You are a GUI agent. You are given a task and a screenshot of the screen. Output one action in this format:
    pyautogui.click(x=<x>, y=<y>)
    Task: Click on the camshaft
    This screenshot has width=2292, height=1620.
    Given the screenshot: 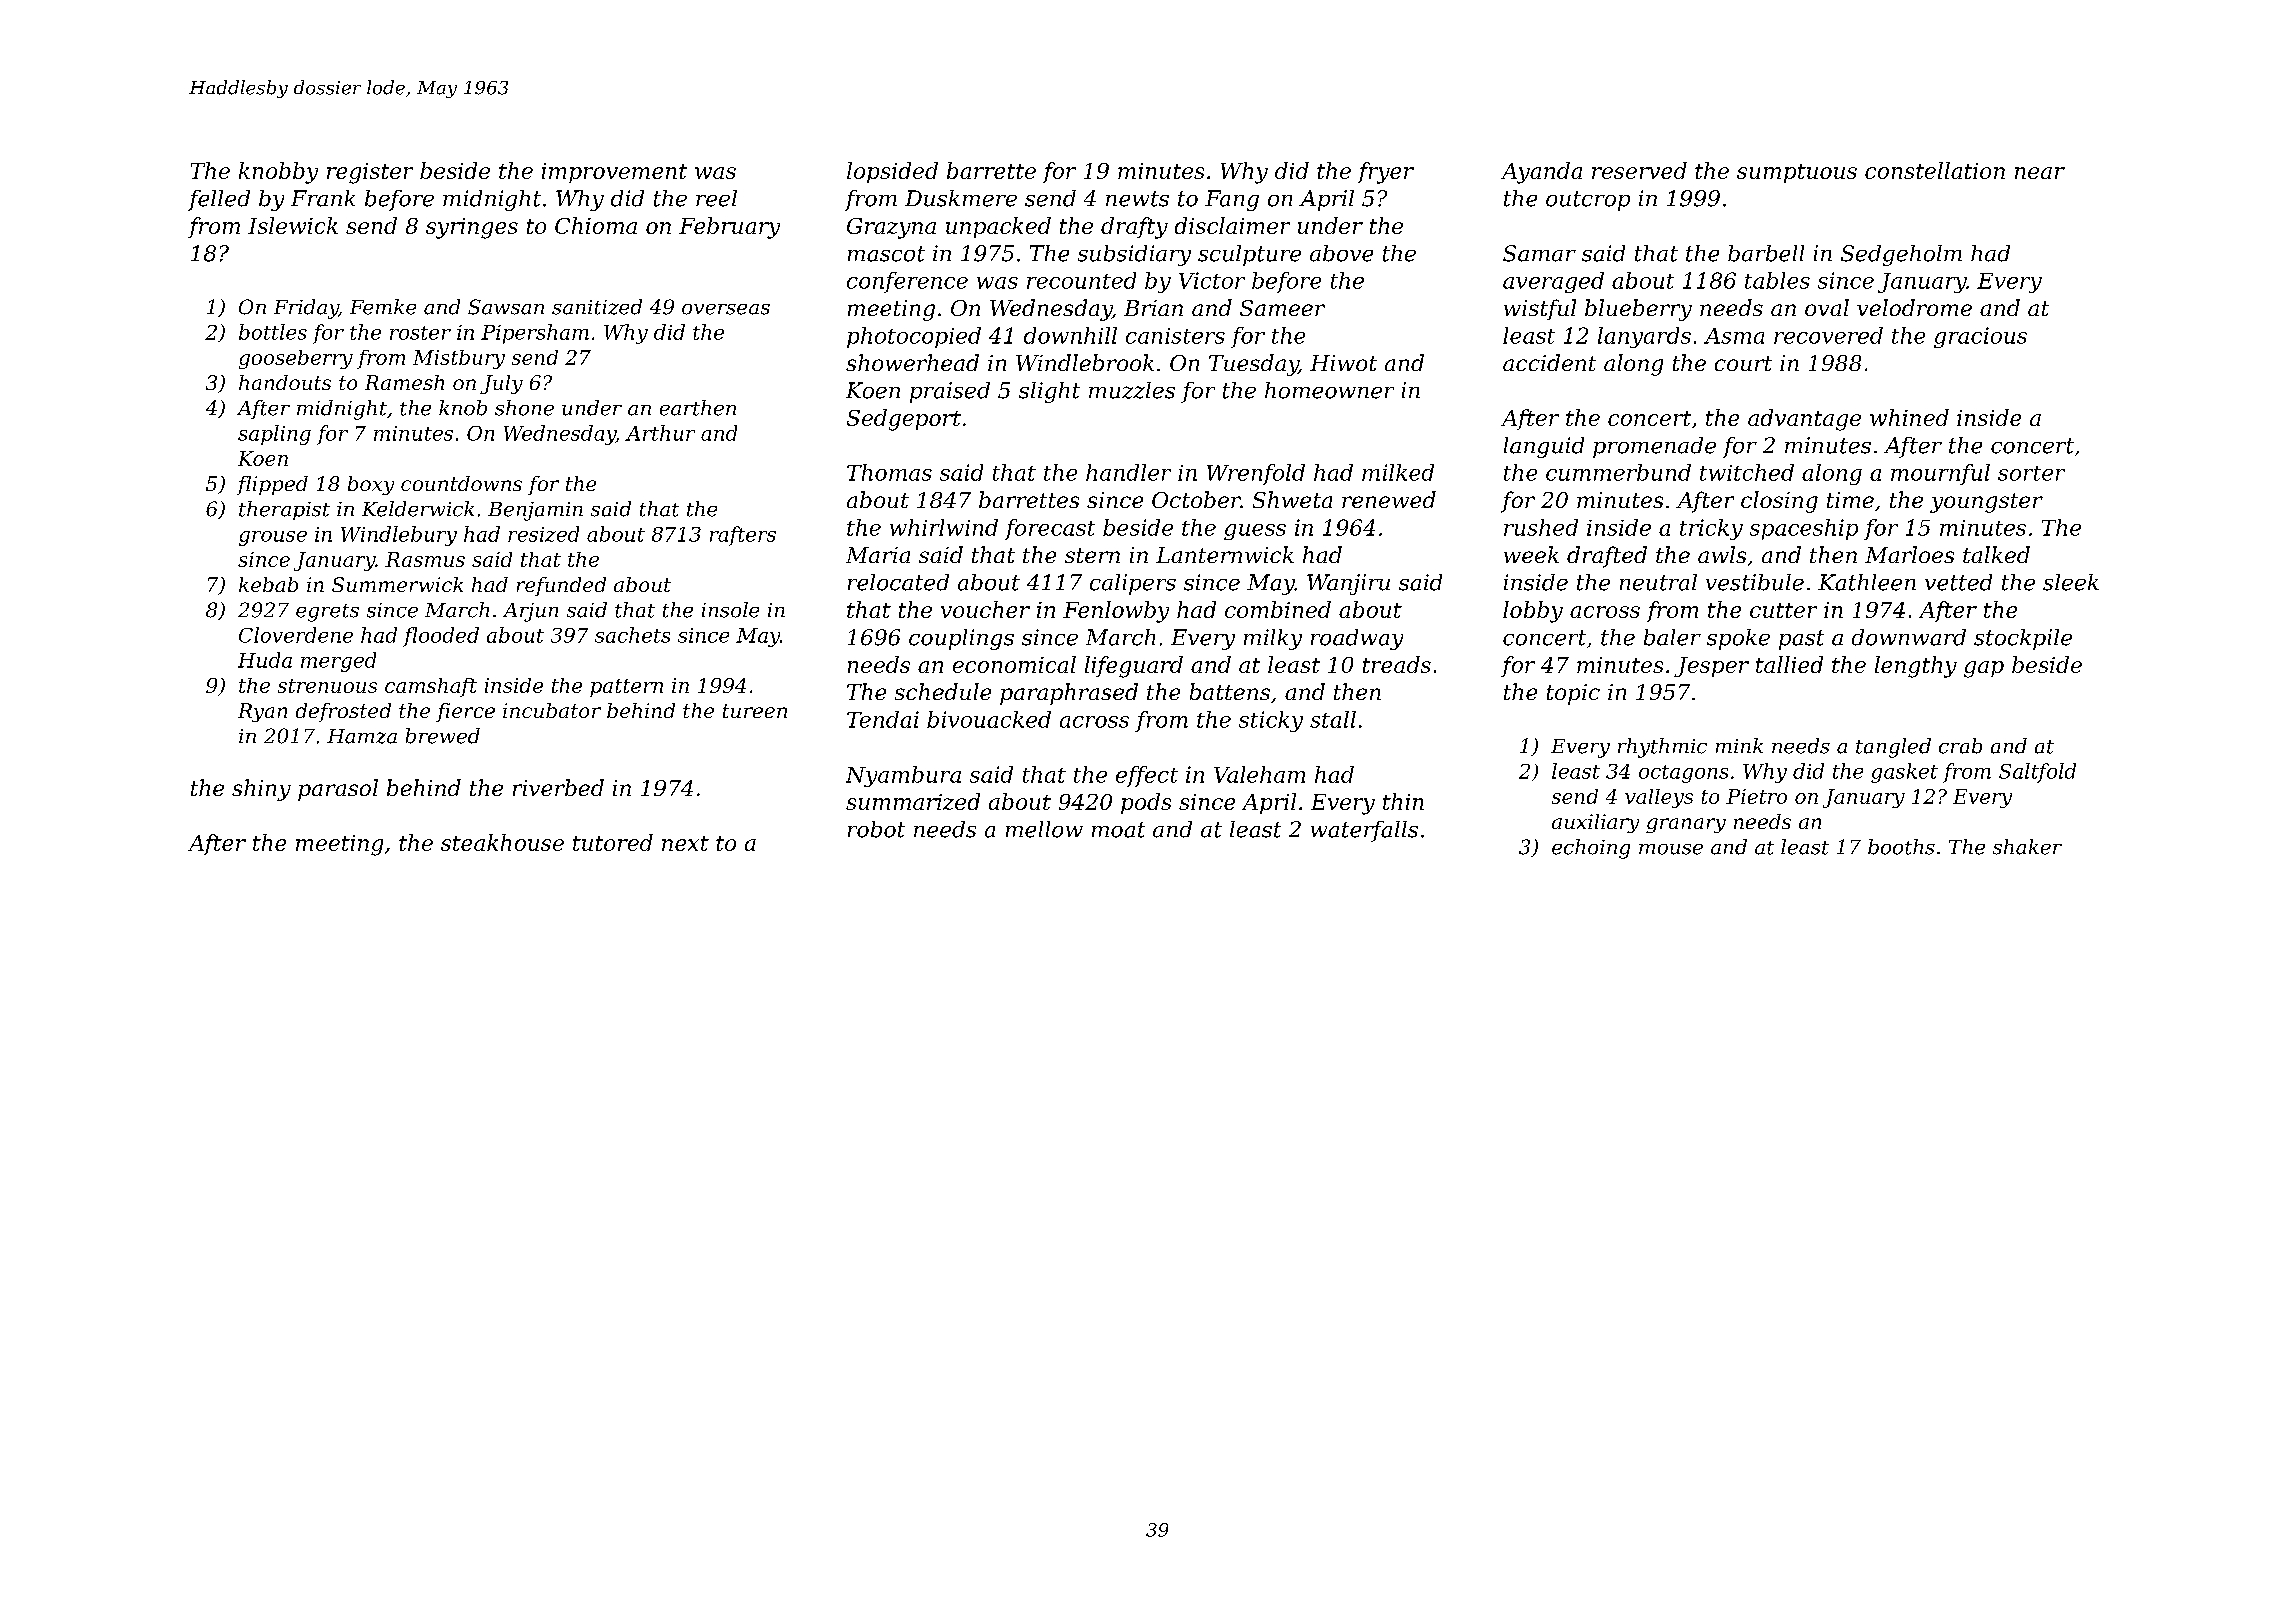 What is the action you would take?
    pyautogui.click(x=431, y=687)
